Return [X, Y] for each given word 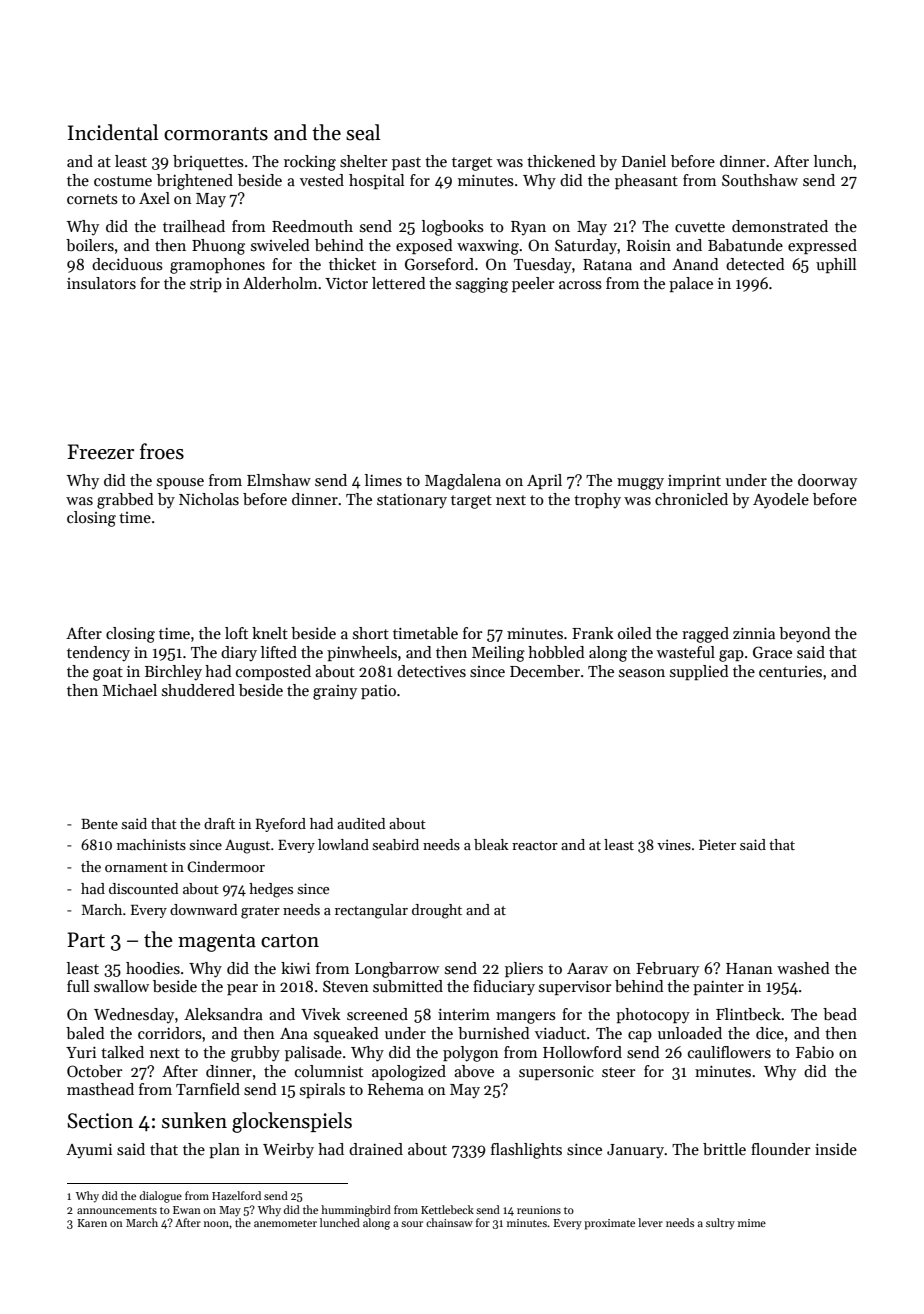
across [580, 285]
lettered [399, 283]
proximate [609, 1224]
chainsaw [449, 1222]
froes [162, 451]
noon [217, 1224]
